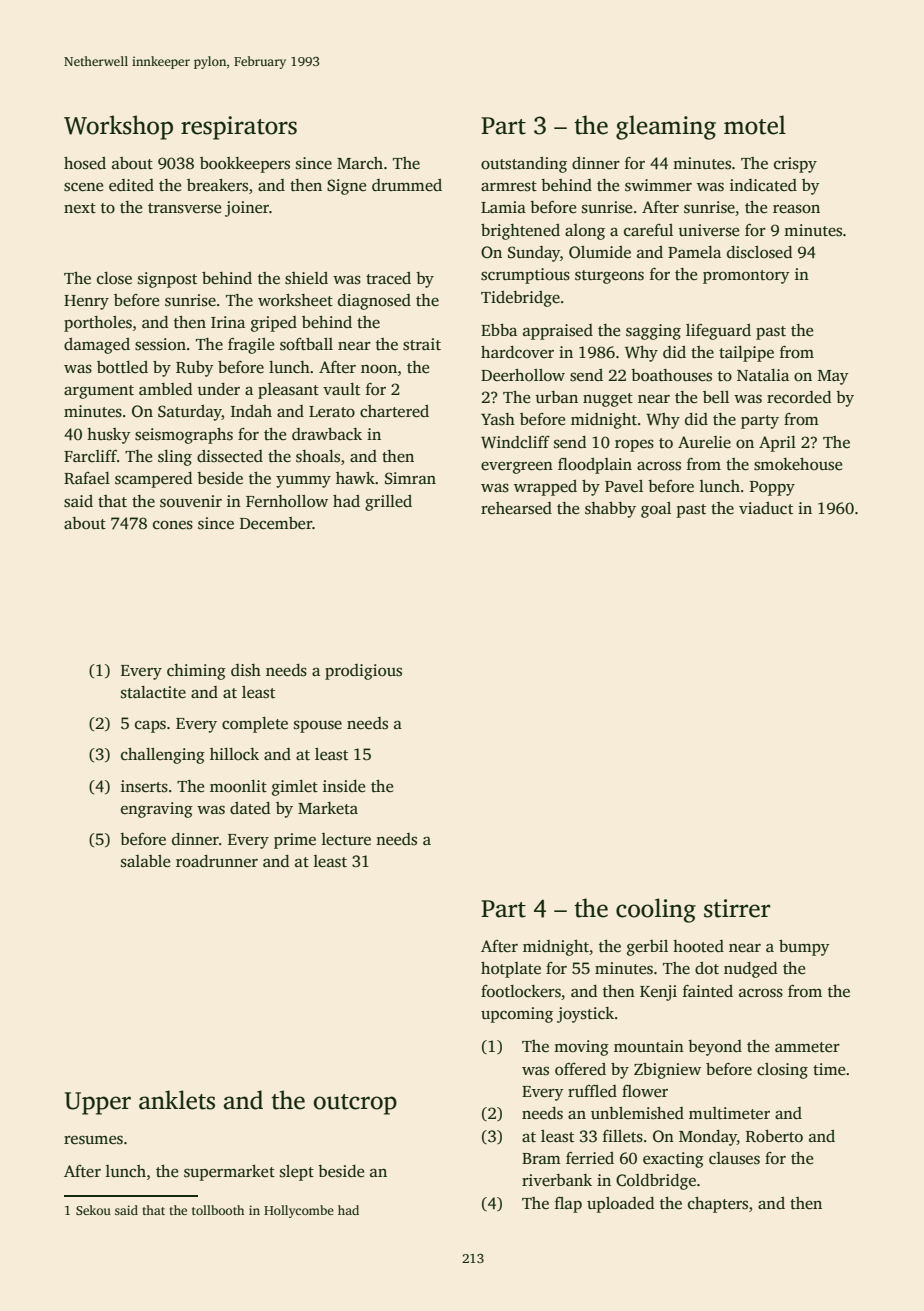  What do you see at coordinates (755, 125) in the document?
I see `motel` at bounding box center [755, 125].
